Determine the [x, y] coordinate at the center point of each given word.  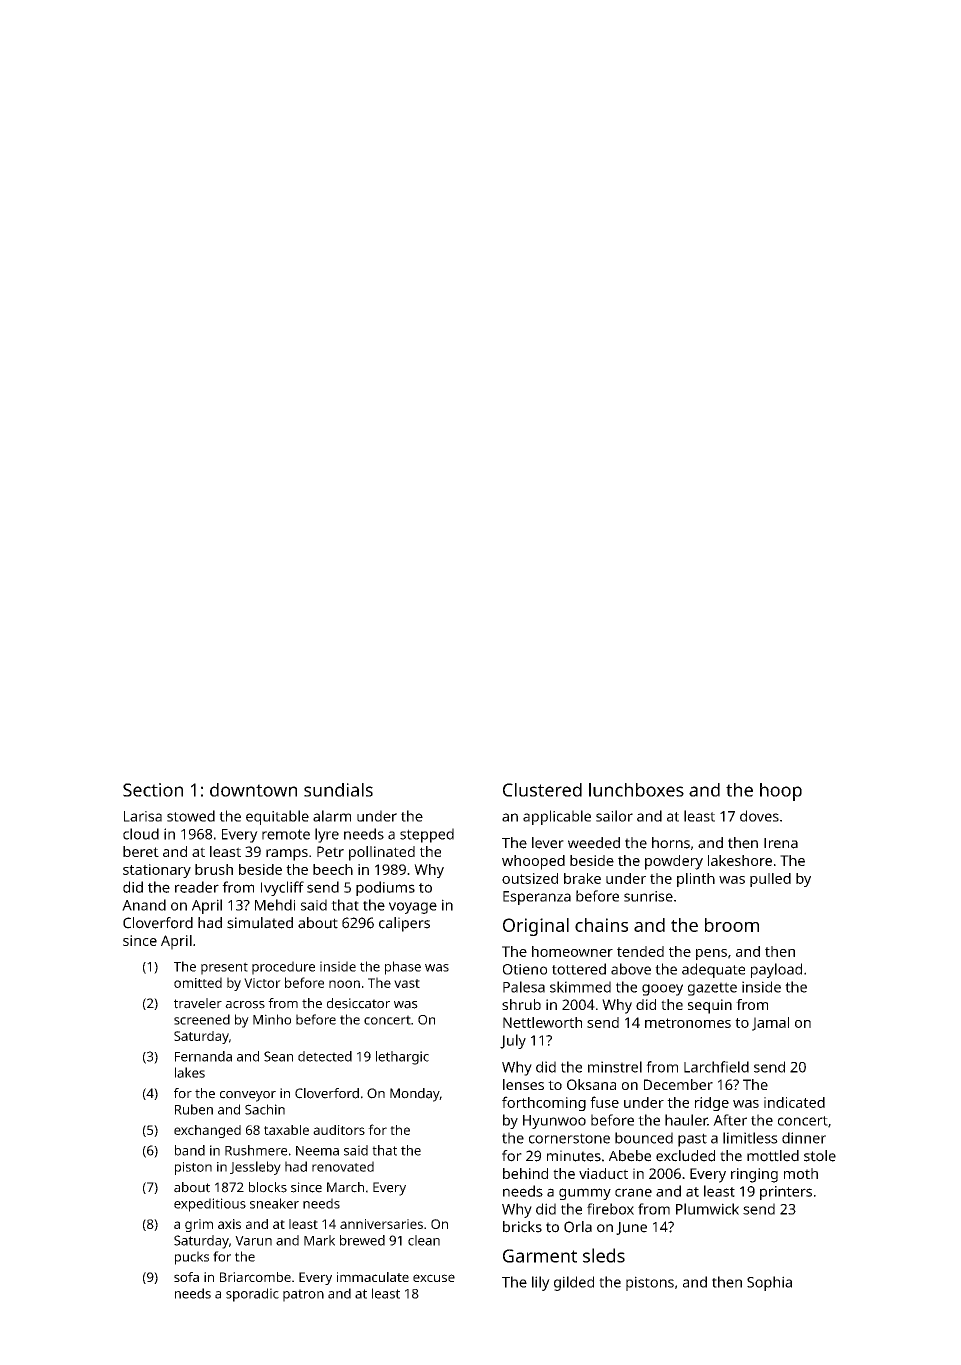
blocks [268, 1187]
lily [541, 1283]
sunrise [648, 896]
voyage [413, 908]
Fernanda [203, 1056]
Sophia [769, 1283]
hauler [686, 1120]
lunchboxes [636, 790]
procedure [283, 968]
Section [153, 790]
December [678, 1084]
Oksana [591, 1084]
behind [525, 1173]
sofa [186, 1277]
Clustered [542, 790]
